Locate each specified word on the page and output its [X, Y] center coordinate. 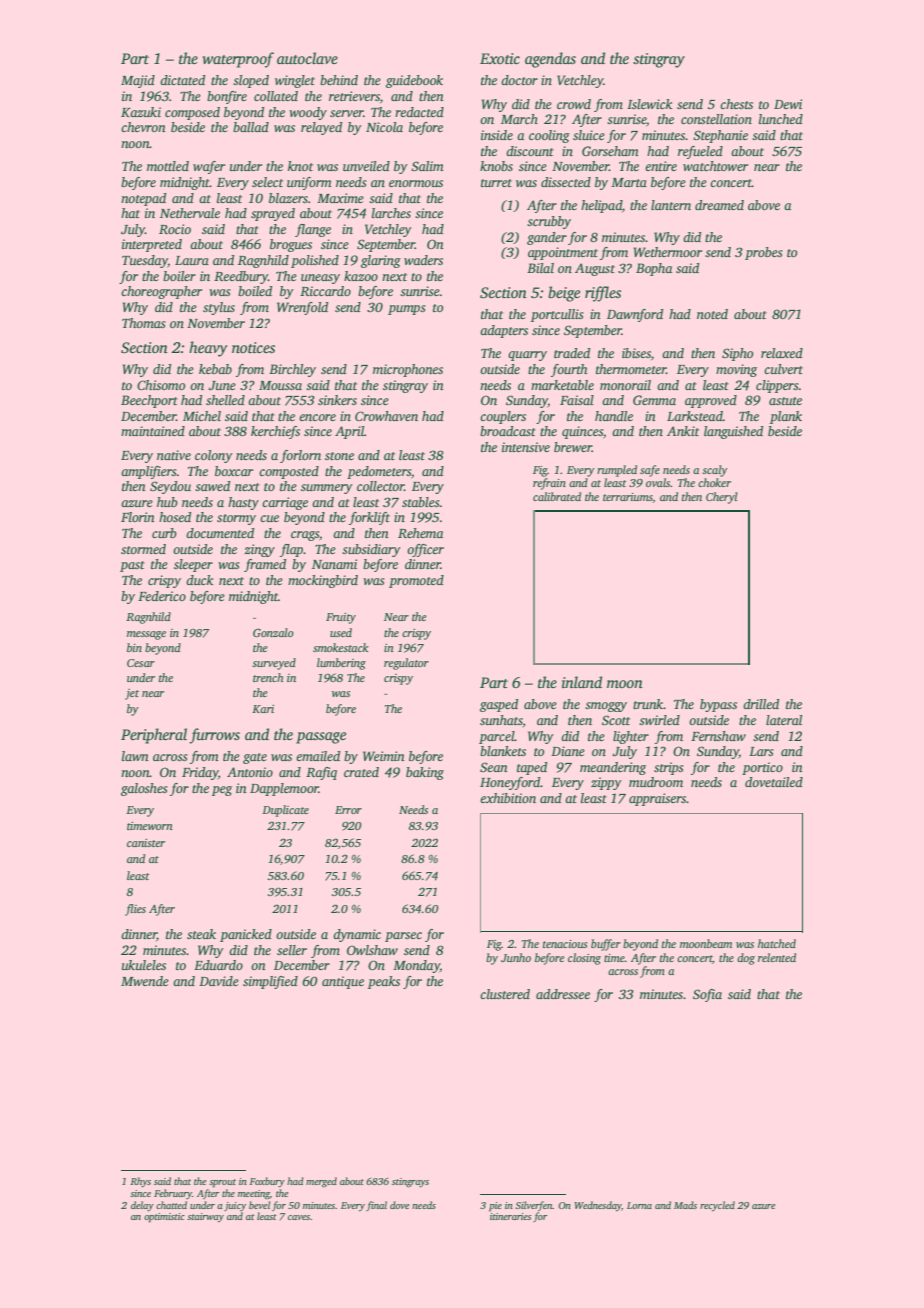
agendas [550, 60]
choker [714, 482]
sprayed [273, 214]
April [349, 432]
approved [711, 401]
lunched [781, 119]
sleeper [193, 565]
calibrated [557, 496]
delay [142, 1206]
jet [132, 694]
